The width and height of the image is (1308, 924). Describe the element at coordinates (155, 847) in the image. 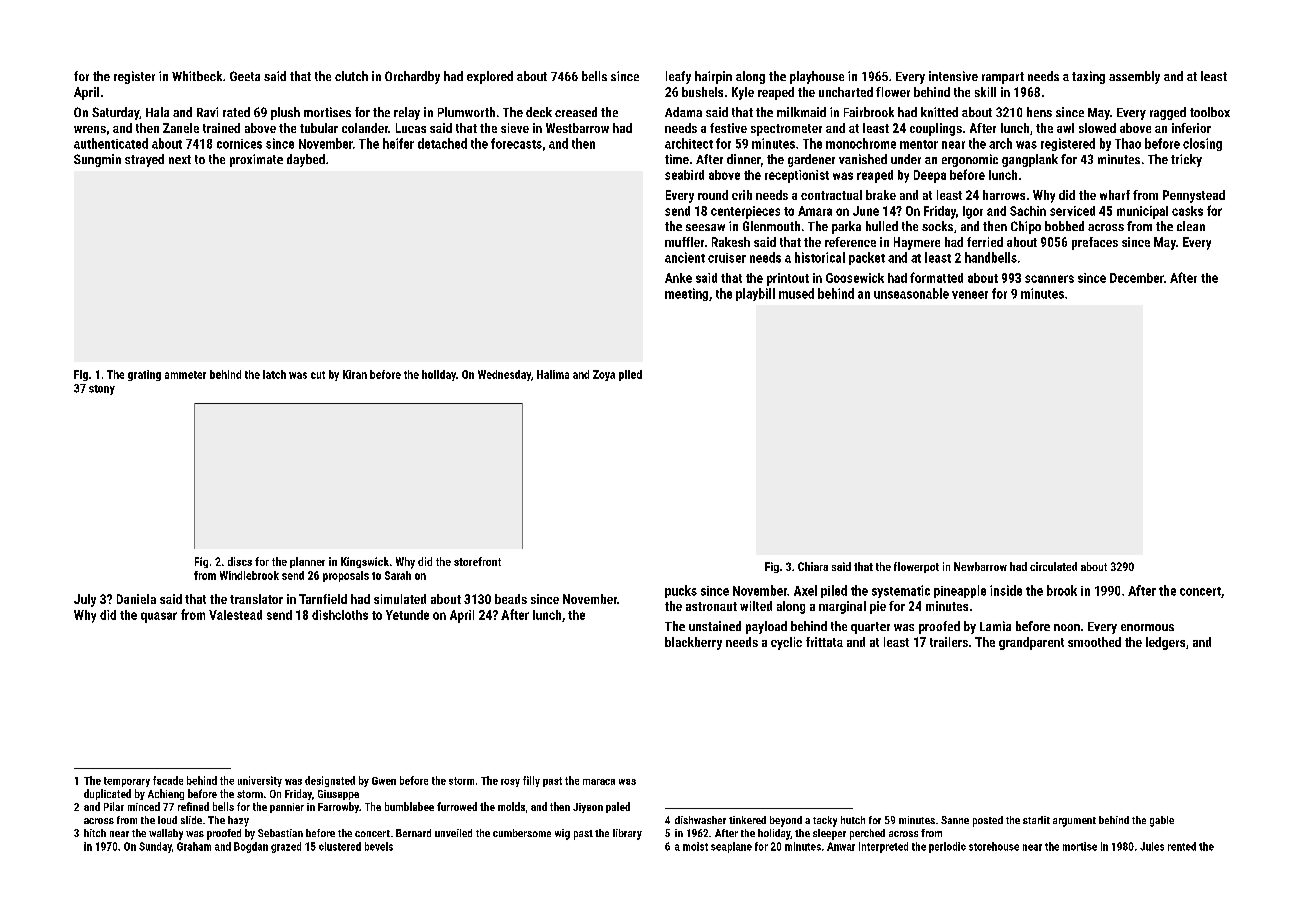

I see `Sunday` at that location.
